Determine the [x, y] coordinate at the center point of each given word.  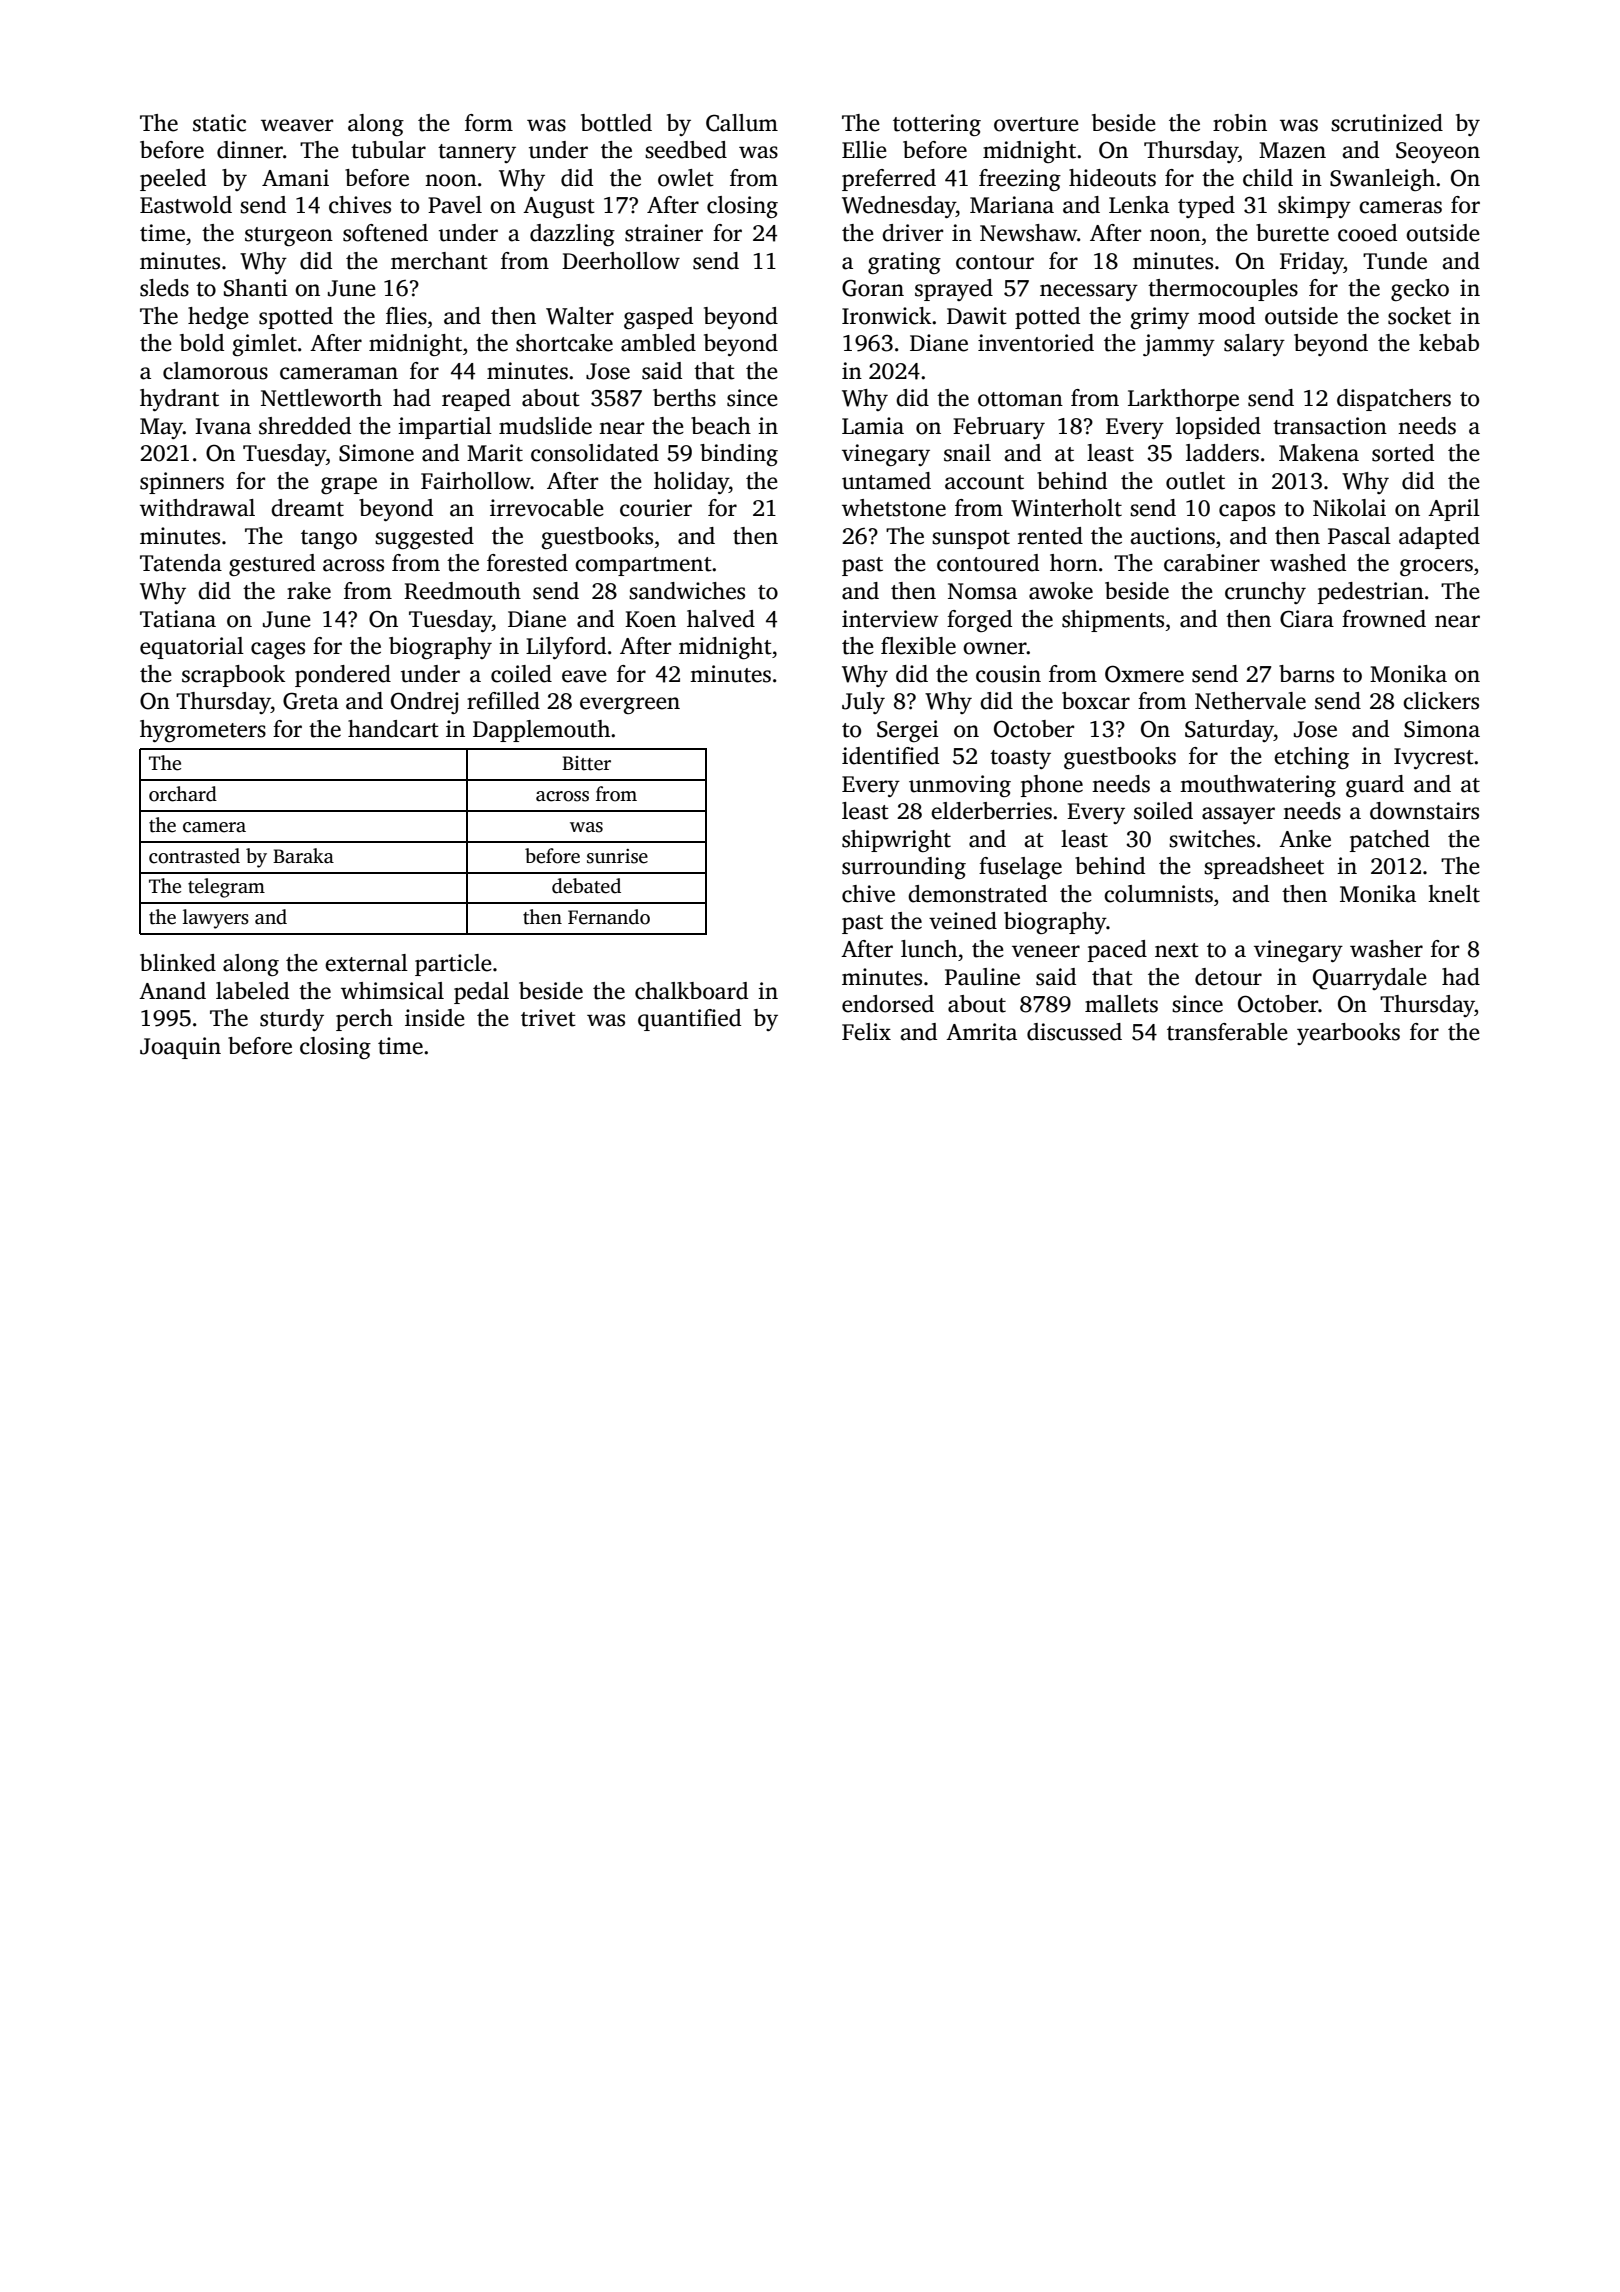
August [559, 208]
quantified [689, 1020]
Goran [873, 288]
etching [1311, 758]
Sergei [908, 731]
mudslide [545, 426]
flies [406, 316]
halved [721, 619]
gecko [1420, 290]
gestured [272, 565]
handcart [393, 729]
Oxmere [1144, 674]
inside [435, 1018]
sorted [1403, 453]
